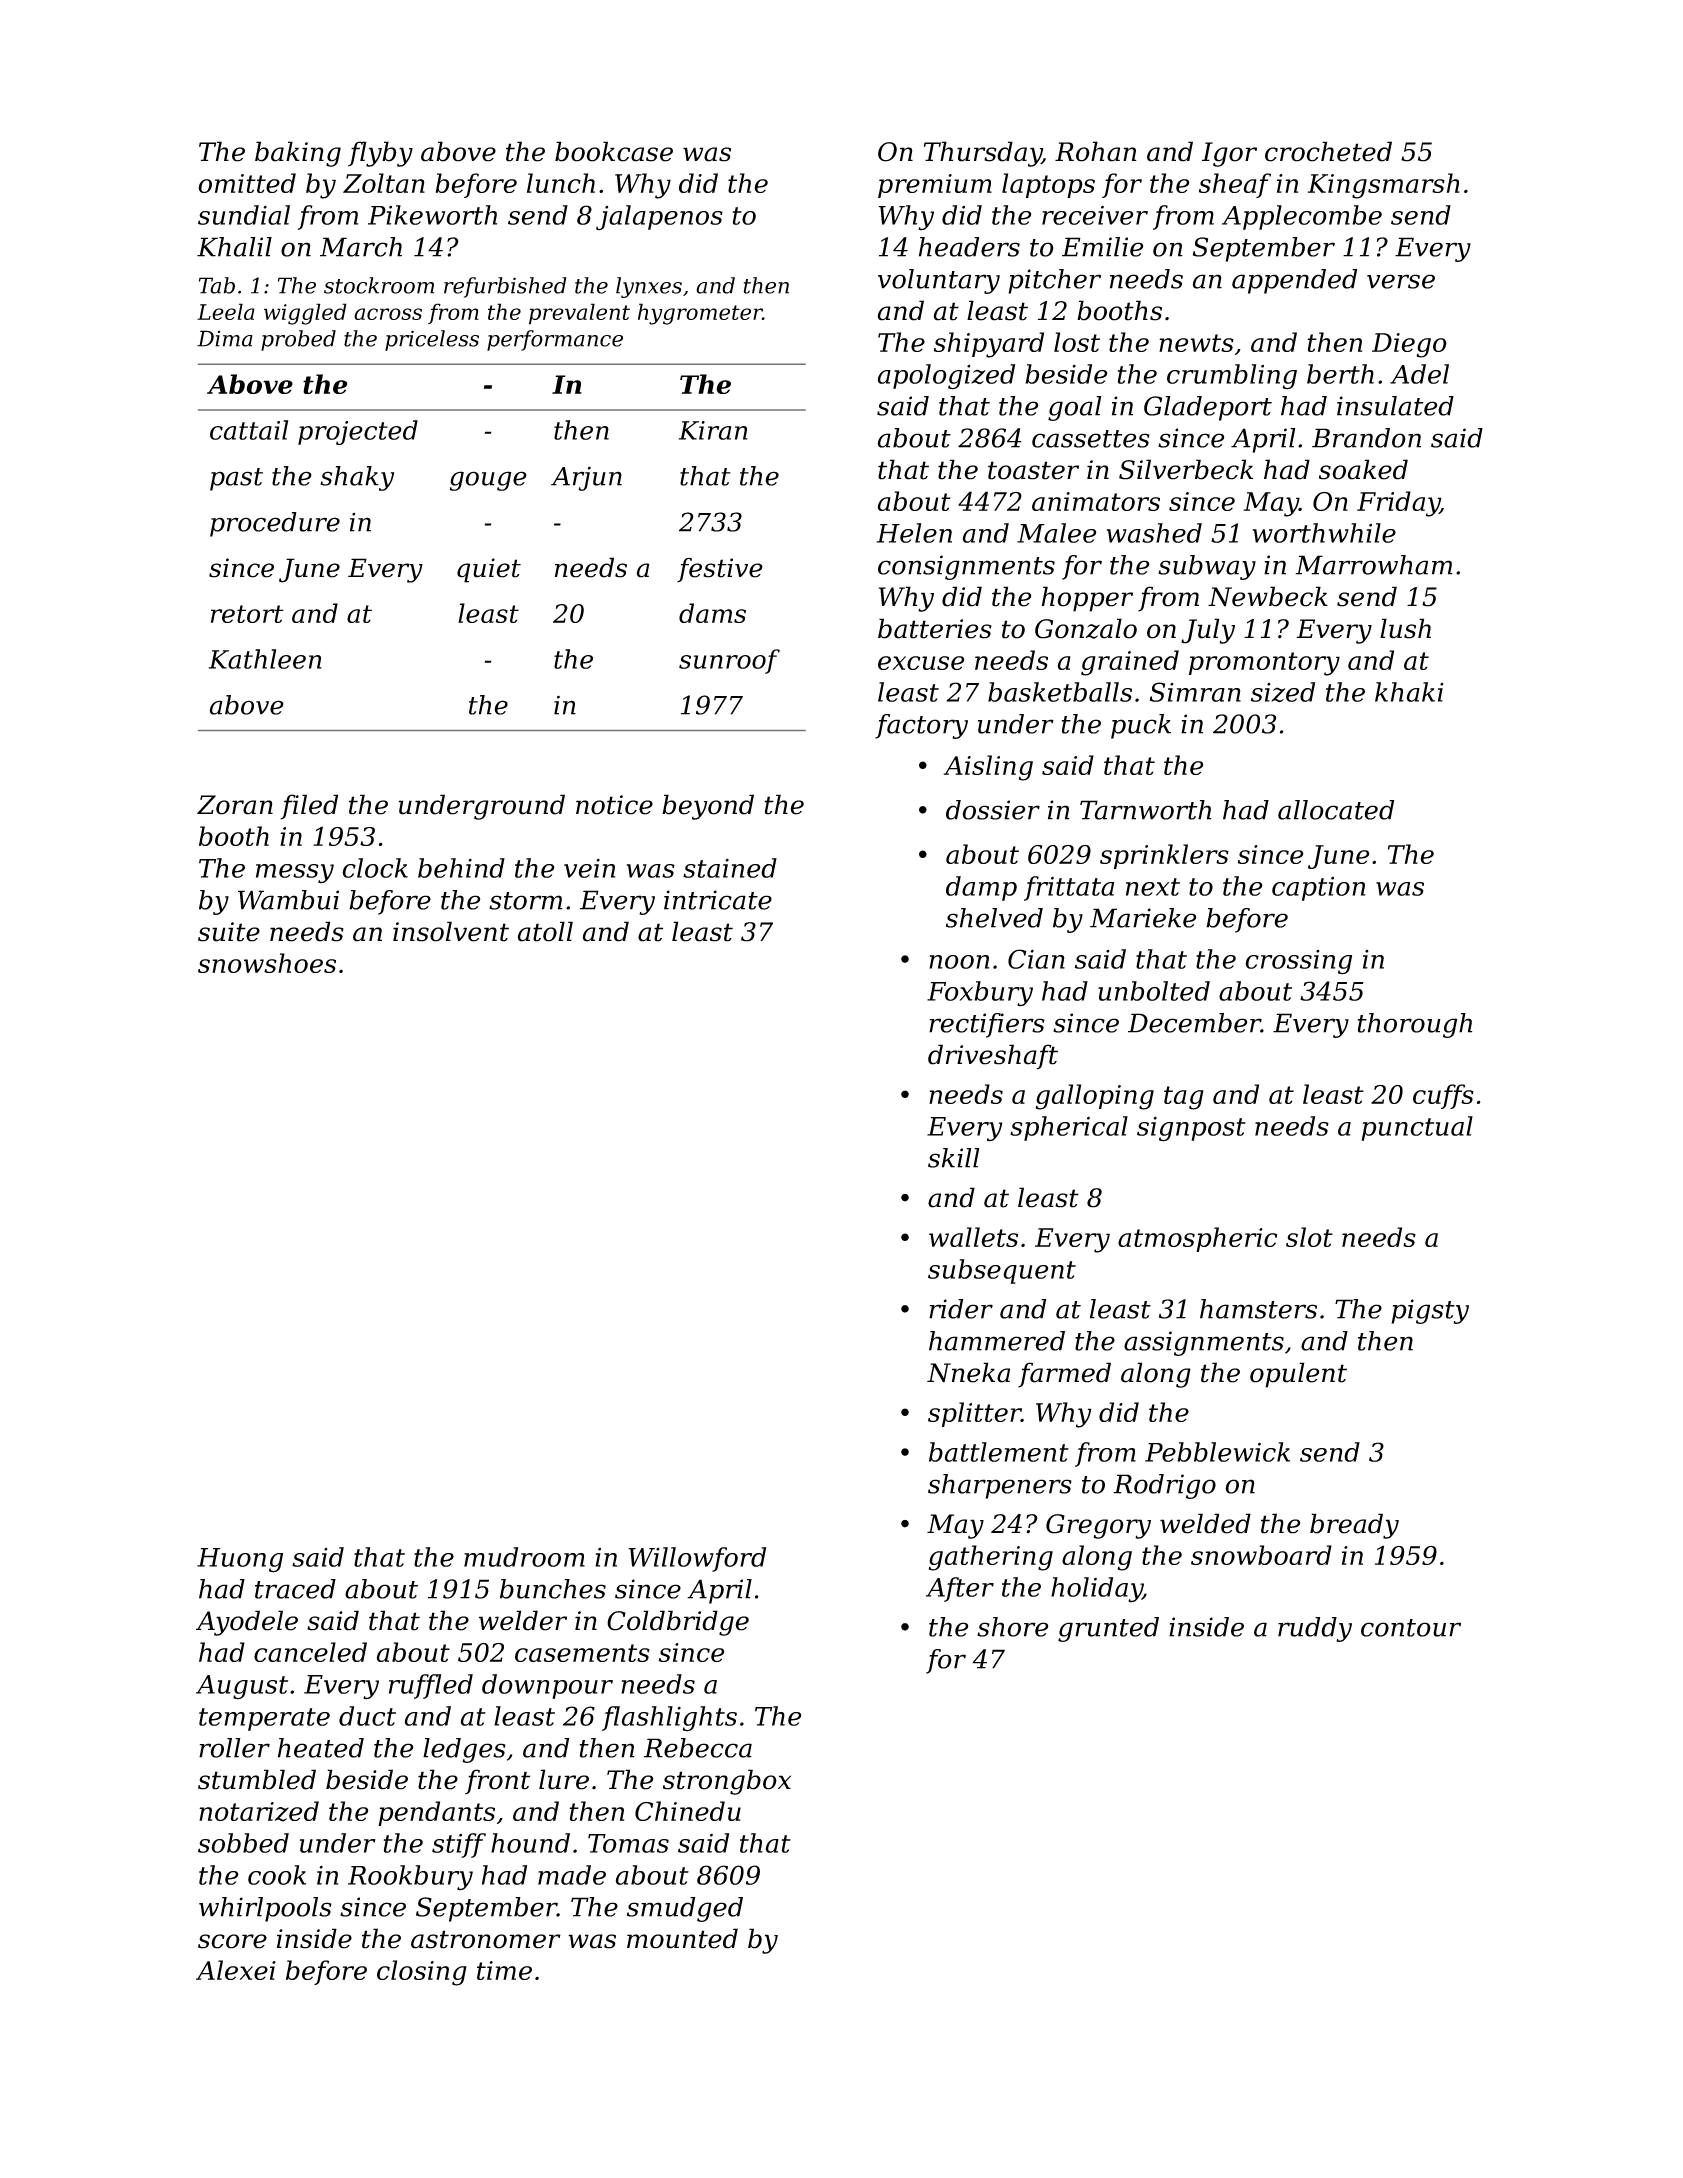 The image size is (1683, 2178). Describe the element at coordinates (247, 183) in the document. I see `omitted` at that location.
